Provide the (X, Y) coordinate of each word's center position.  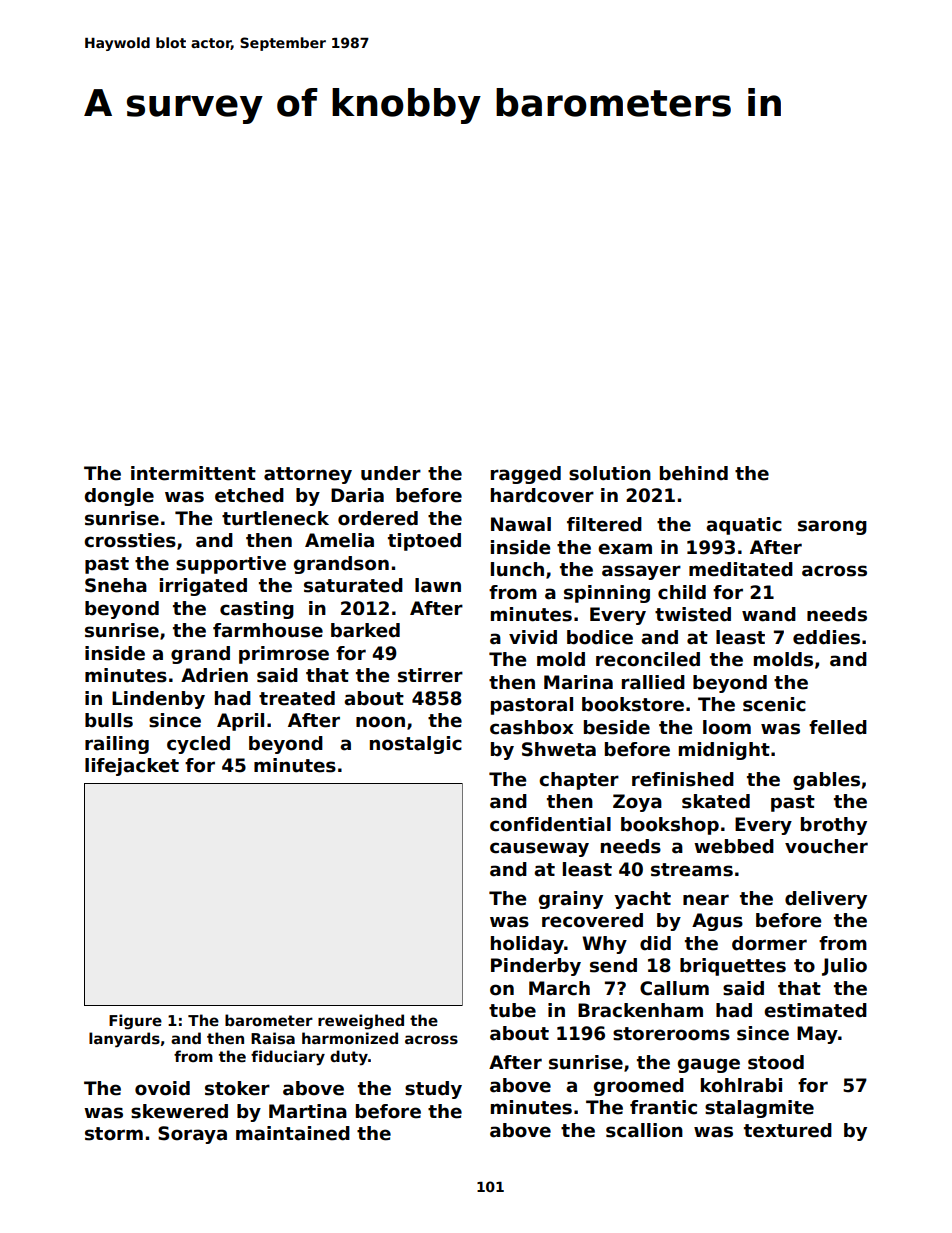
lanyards (124, 1040)
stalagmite (759, 1109)
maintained (293, 1133)
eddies (826, 637)
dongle (119, 497)
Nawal (521, 524)
